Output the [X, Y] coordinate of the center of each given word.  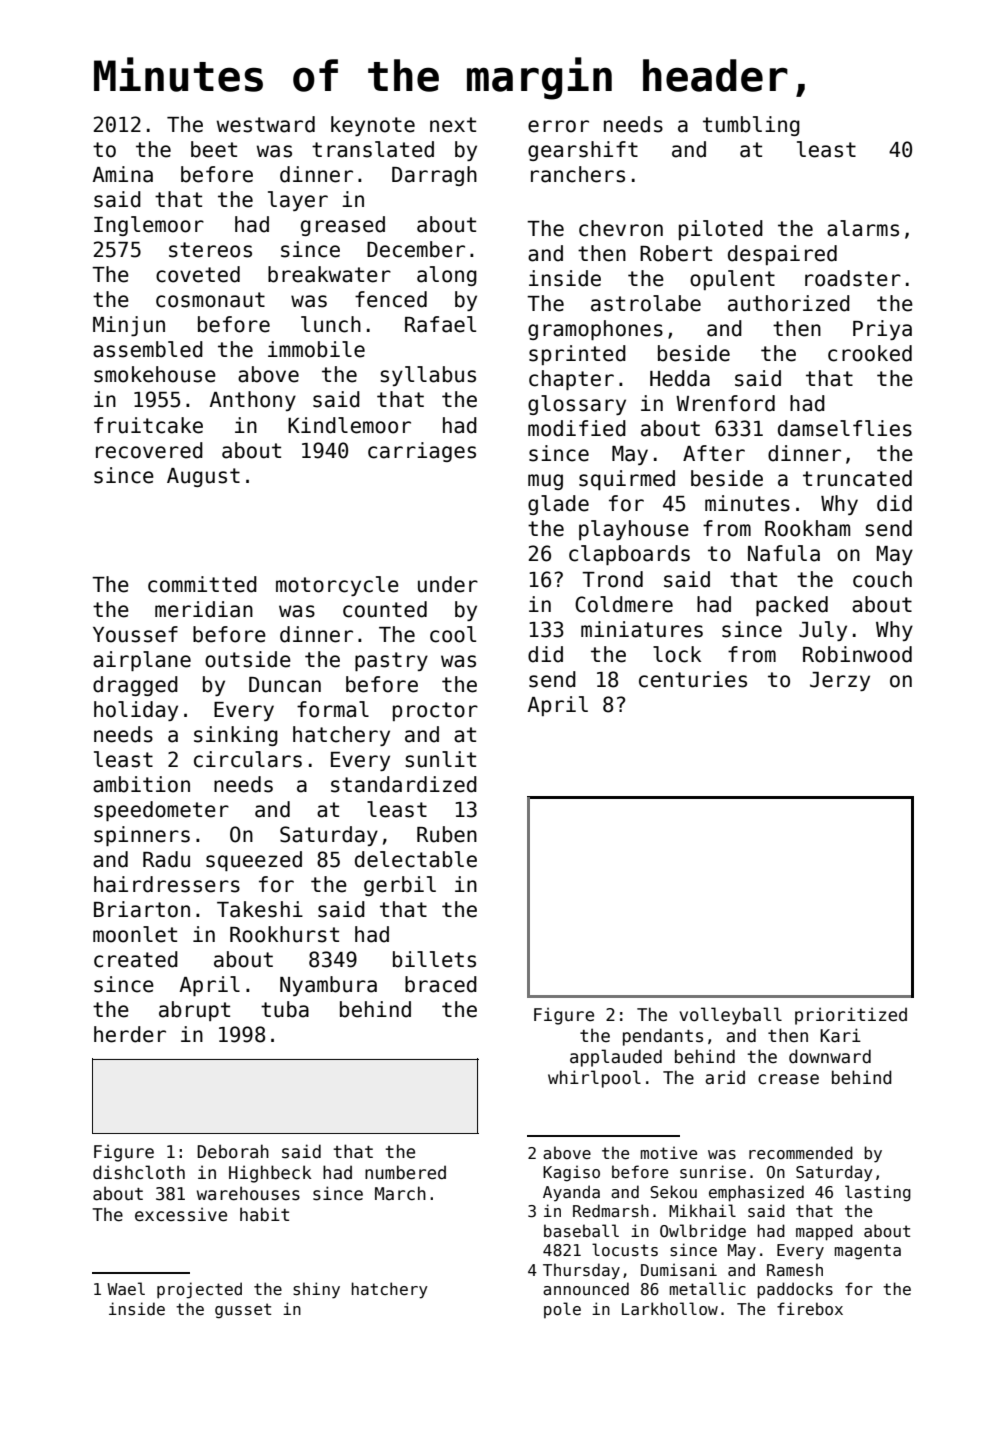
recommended [801, 1152]
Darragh [434, 176]
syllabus [428, 376]
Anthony [253, 401]
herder [130, 1034]
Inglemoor [149, 226]
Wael [126, 1288]
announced [586, 1288]
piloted [721, 230]
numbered [405, 1172]
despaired [782, 255]
